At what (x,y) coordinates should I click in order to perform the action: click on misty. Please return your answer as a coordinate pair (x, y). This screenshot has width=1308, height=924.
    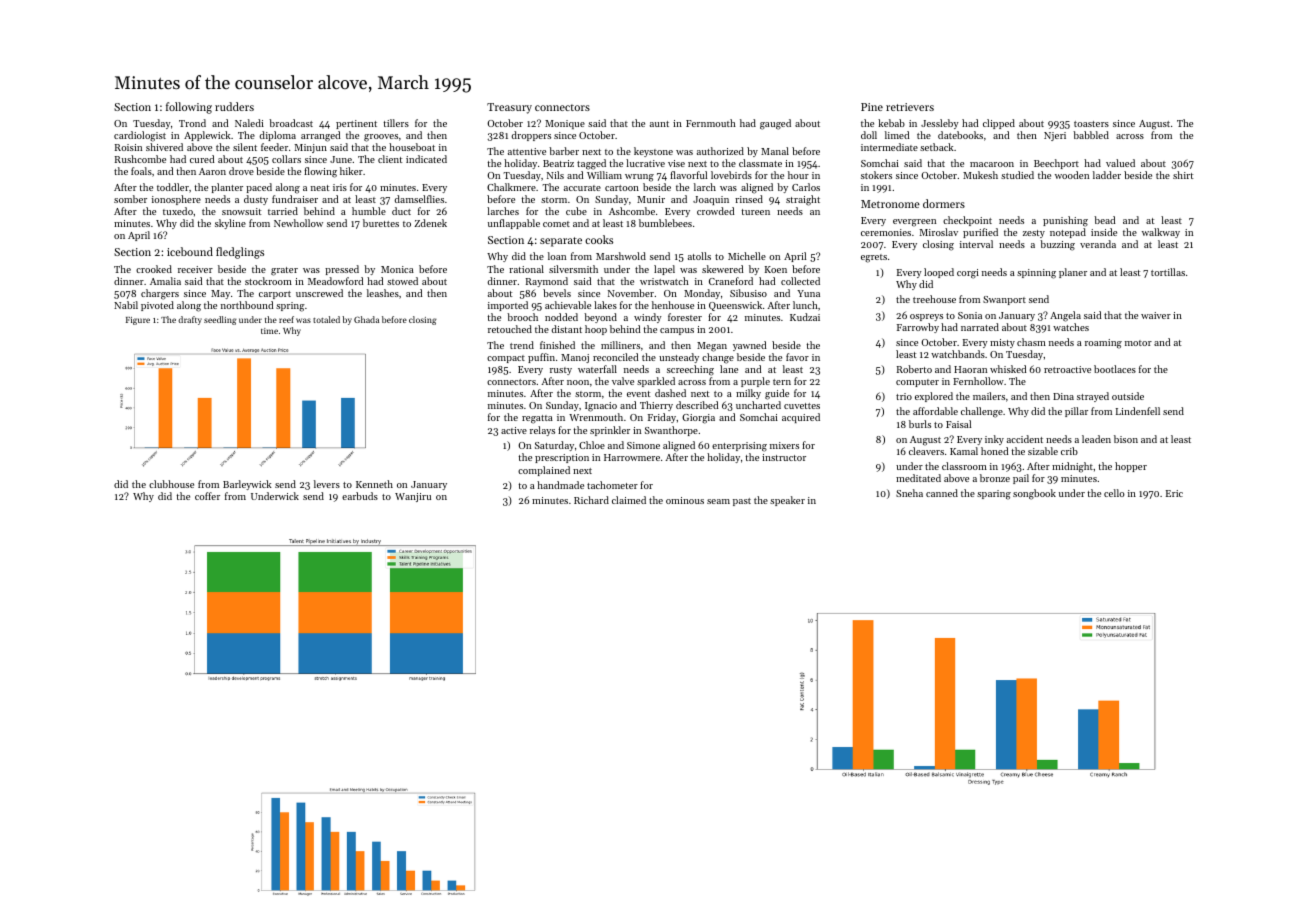
    Looking at the image, I should click on (1002, 343).
